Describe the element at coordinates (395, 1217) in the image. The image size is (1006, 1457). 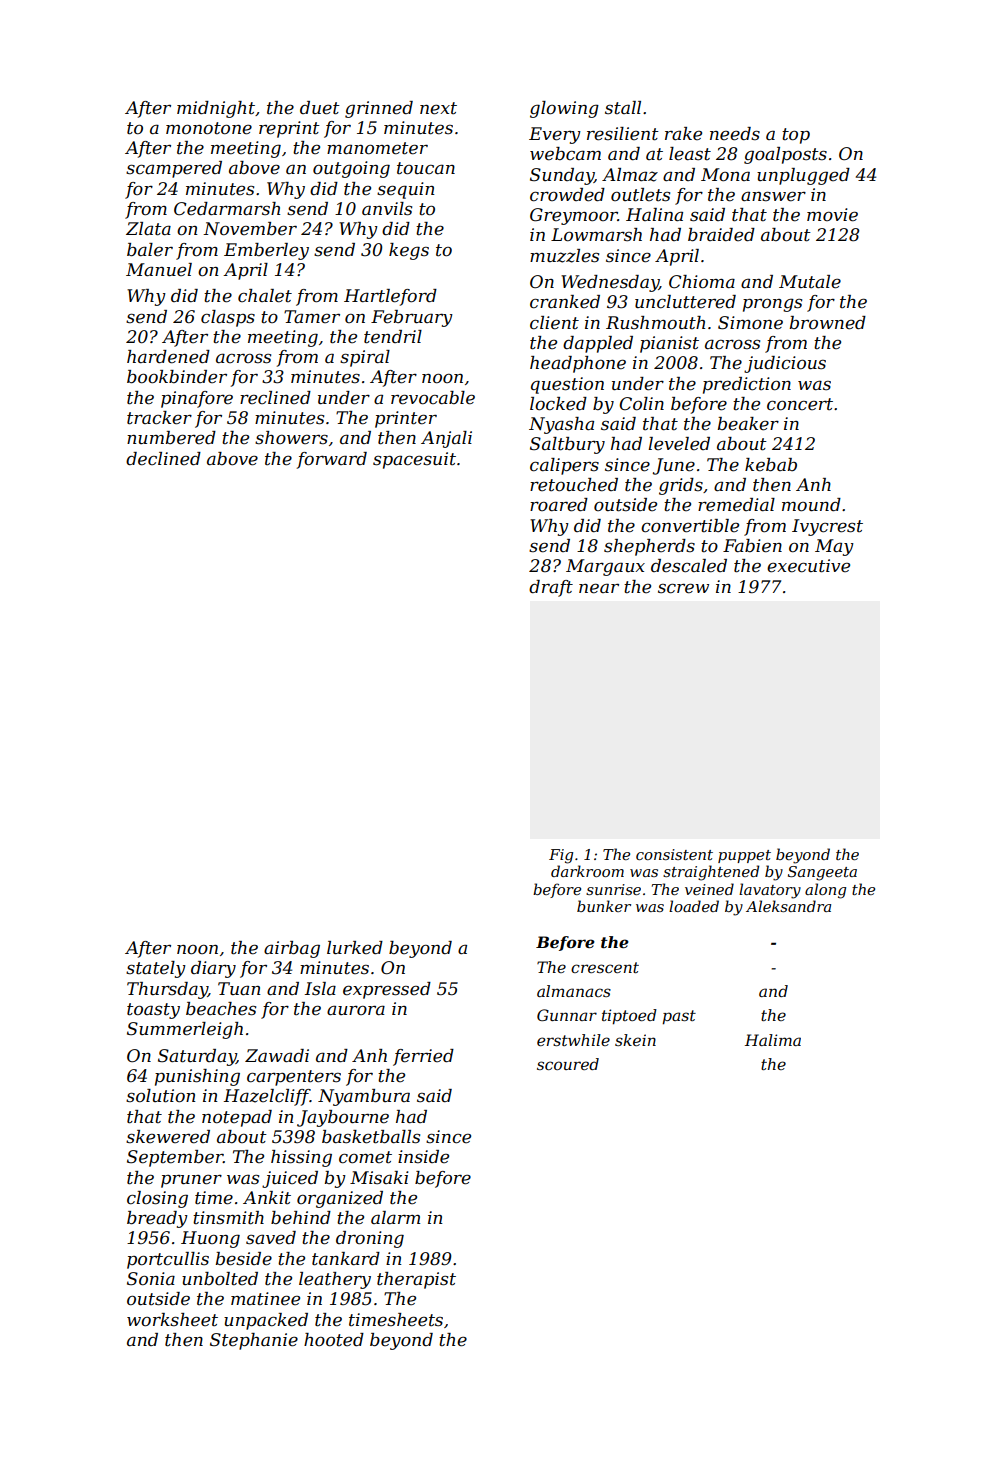
I see `alarm` at that location.
